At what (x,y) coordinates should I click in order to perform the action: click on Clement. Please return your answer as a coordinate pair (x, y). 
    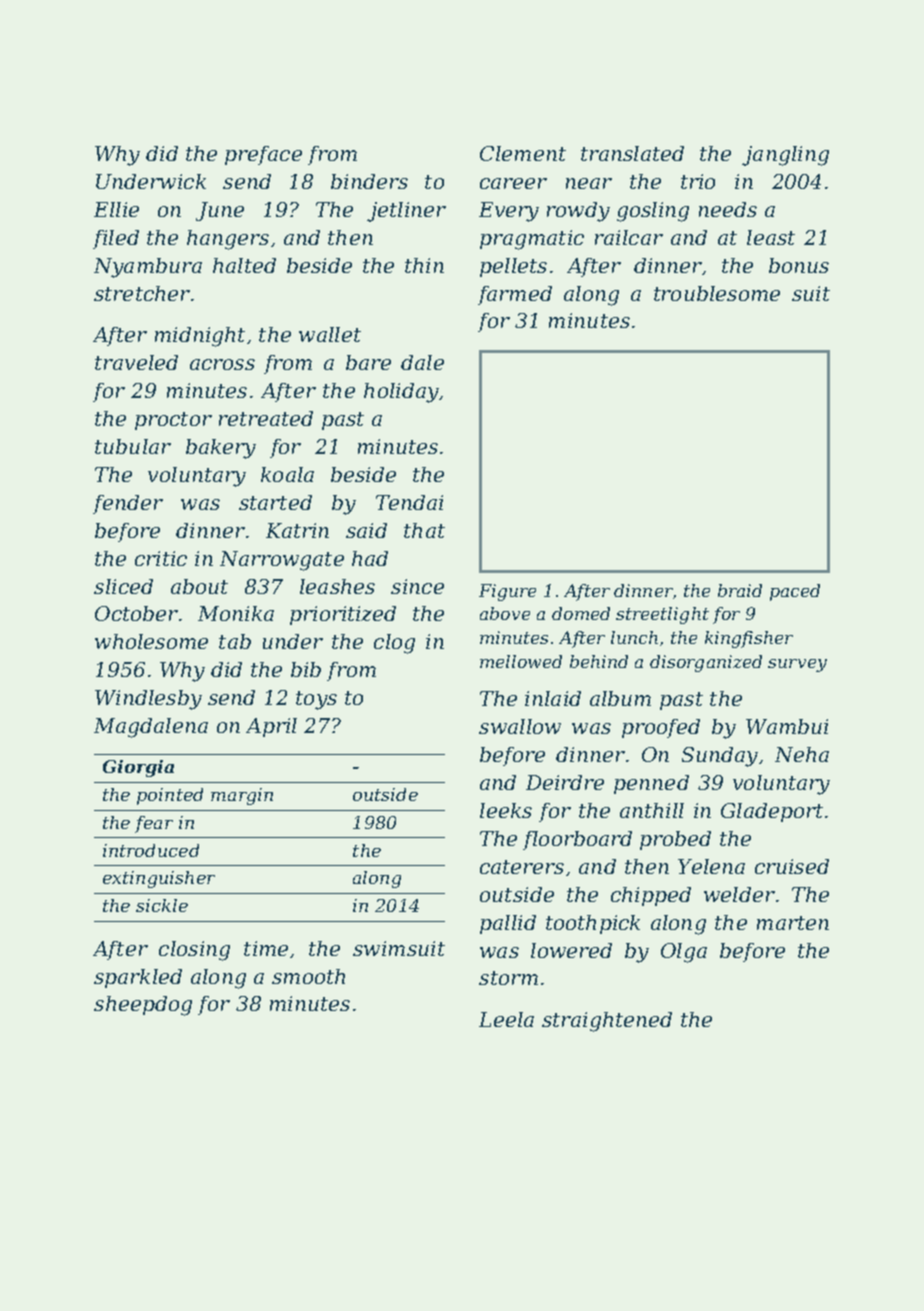
    Looking at the image, I should click on (523, 153).
